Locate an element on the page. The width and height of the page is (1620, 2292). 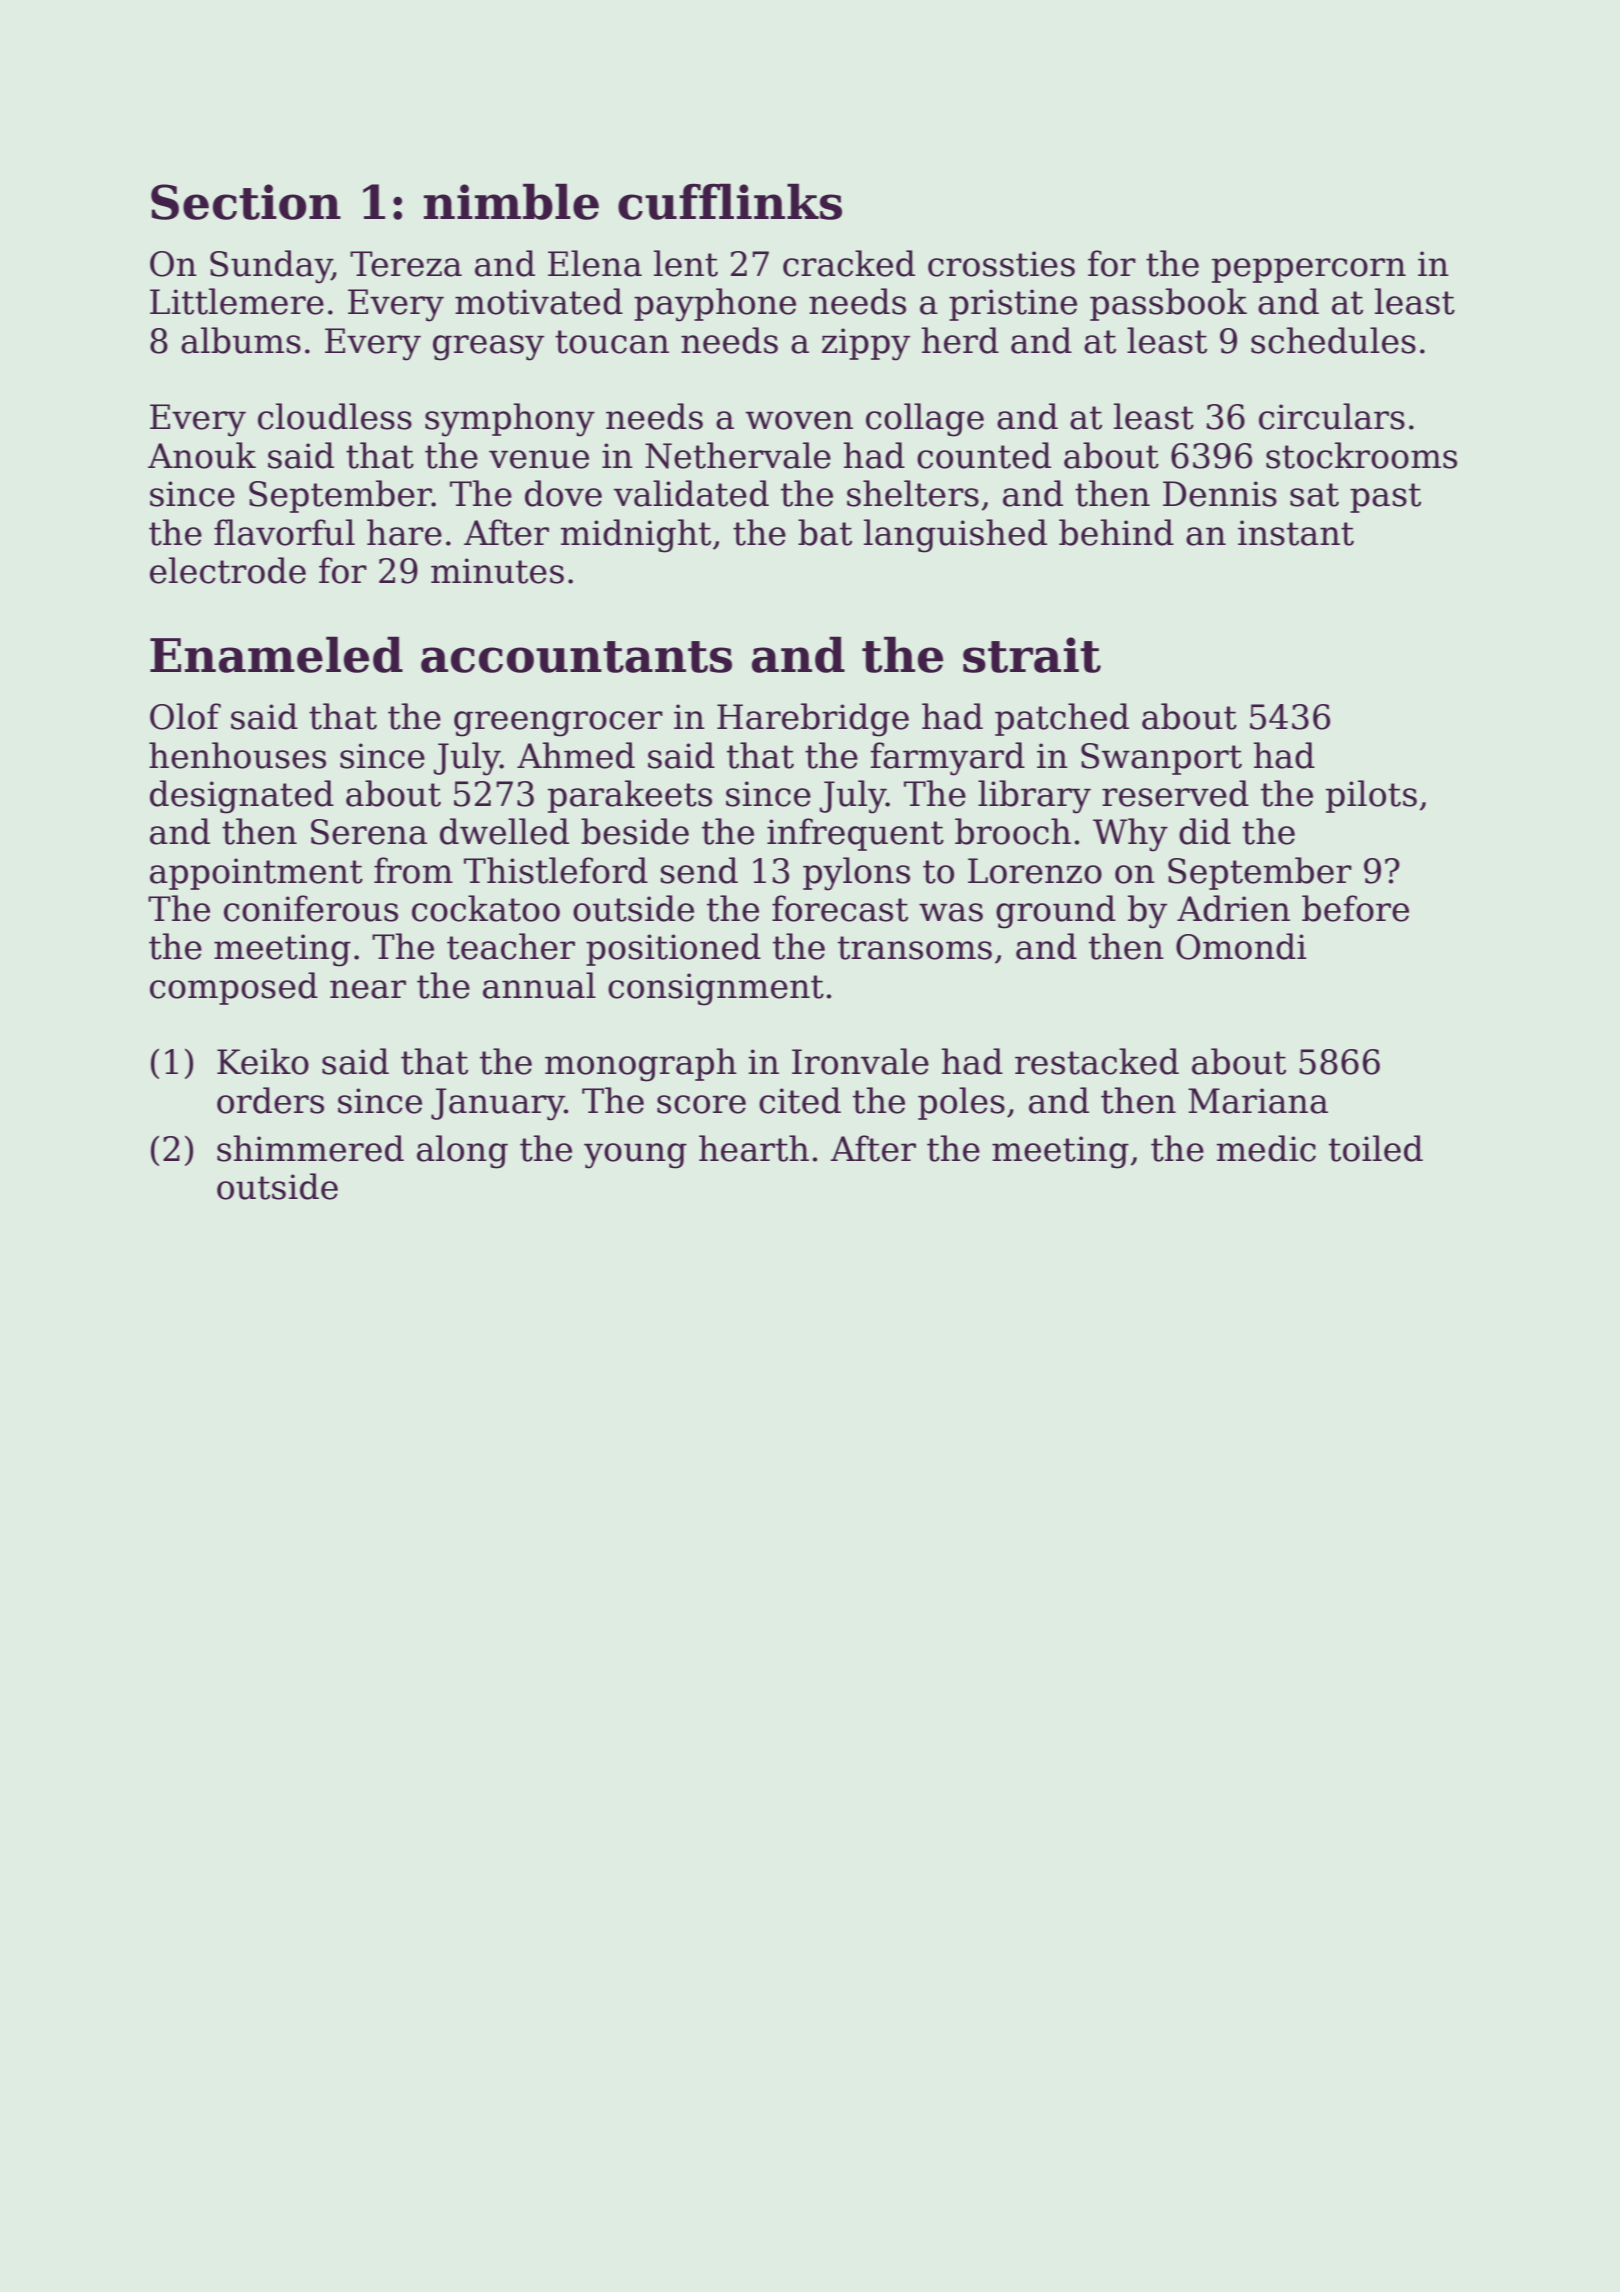
Nethervale is located at coordinates (738, 455).
